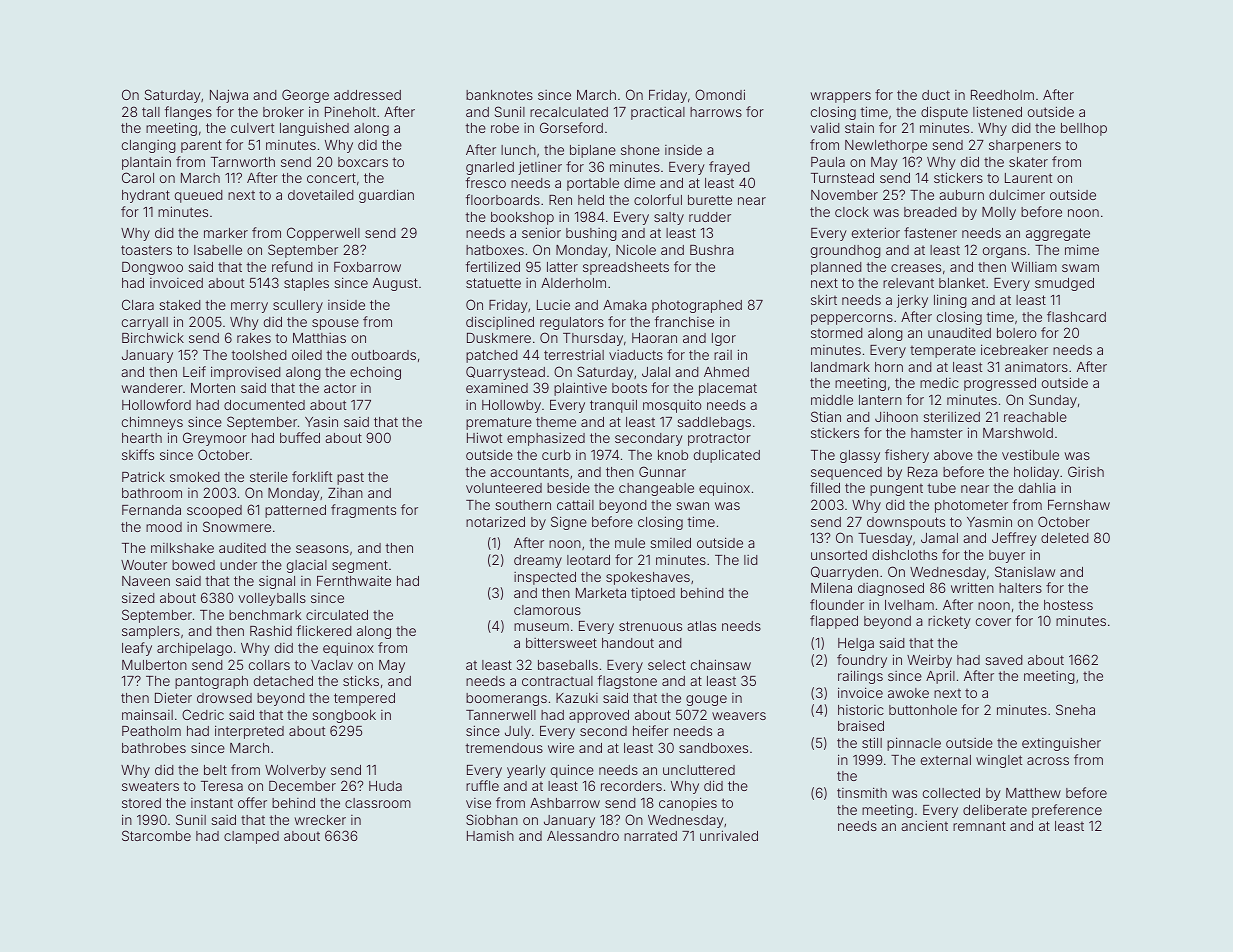  I want to click on leafy, so click(137, 649).
